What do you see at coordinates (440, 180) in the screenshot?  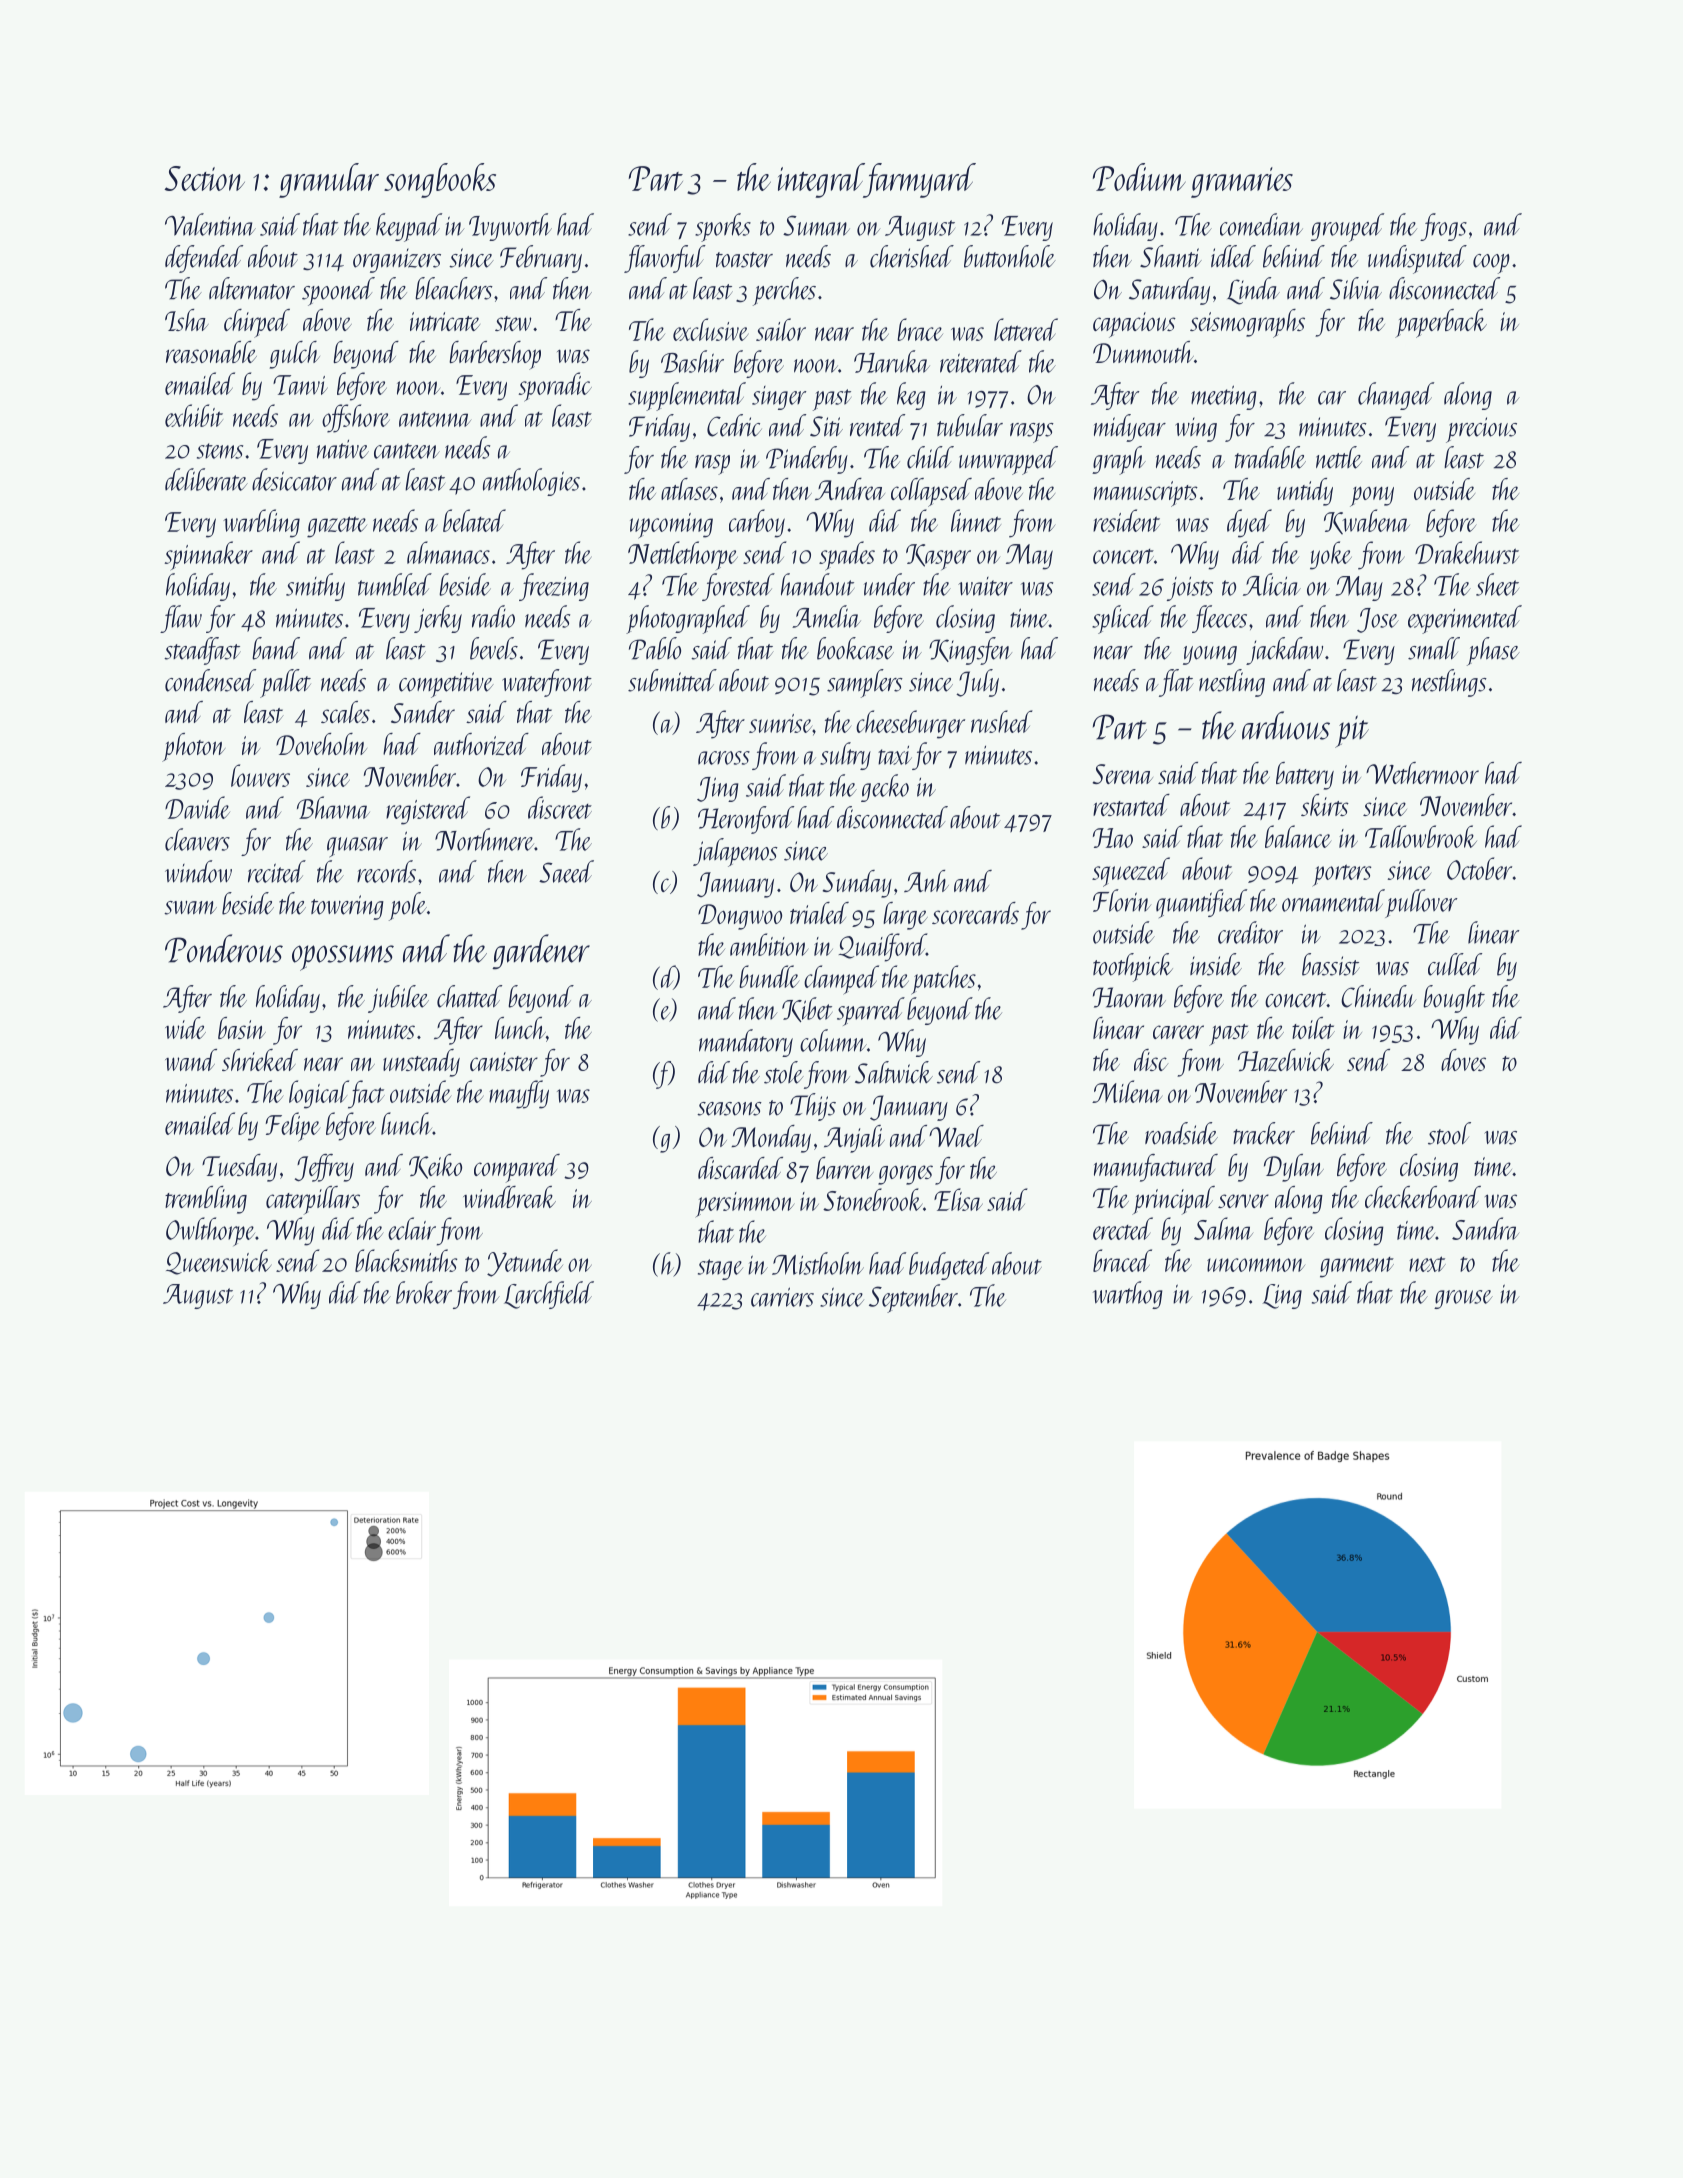 I see `songbooks` at bounding box center [440, 180].
